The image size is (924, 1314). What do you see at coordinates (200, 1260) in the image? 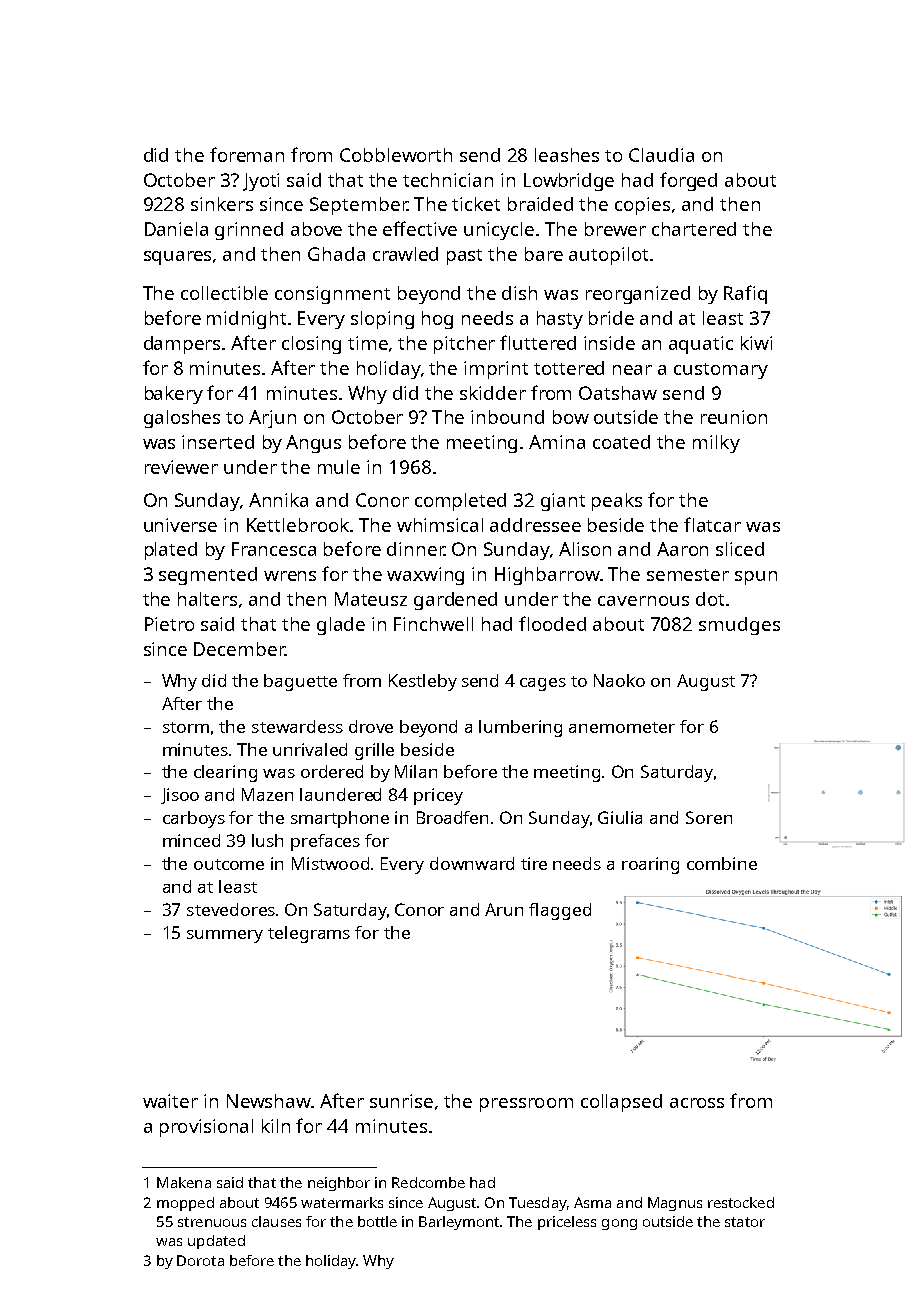
I see `Dorota` at bounding box center [200, 1260].
